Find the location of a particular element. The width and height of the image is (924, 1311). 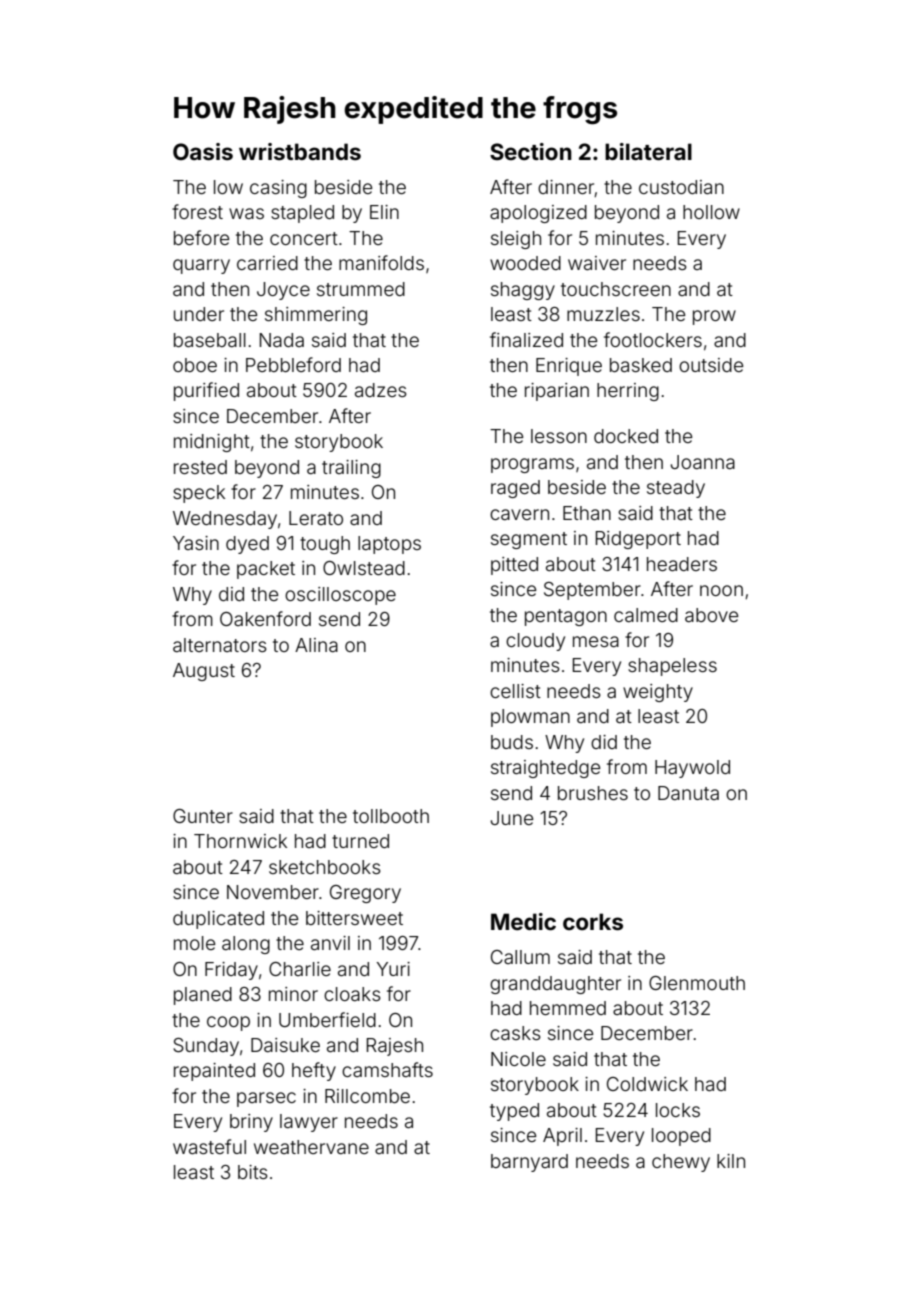

Ridgeport is located at coordinates (638, 540).
